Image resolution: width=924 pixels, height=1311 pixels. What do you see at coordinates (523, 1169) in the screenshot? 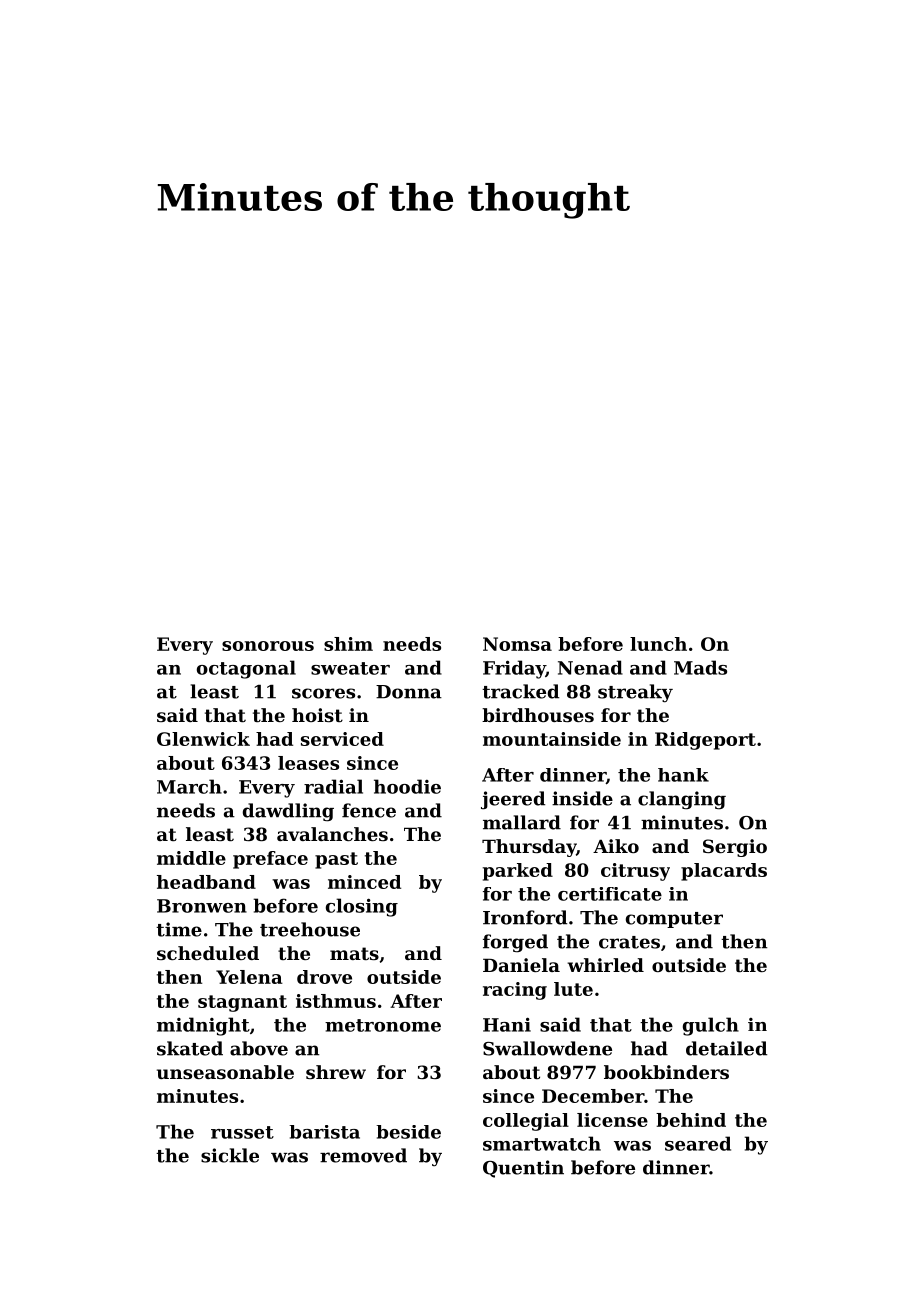
I see `Quentin` at bounding box center [523, 1169].
